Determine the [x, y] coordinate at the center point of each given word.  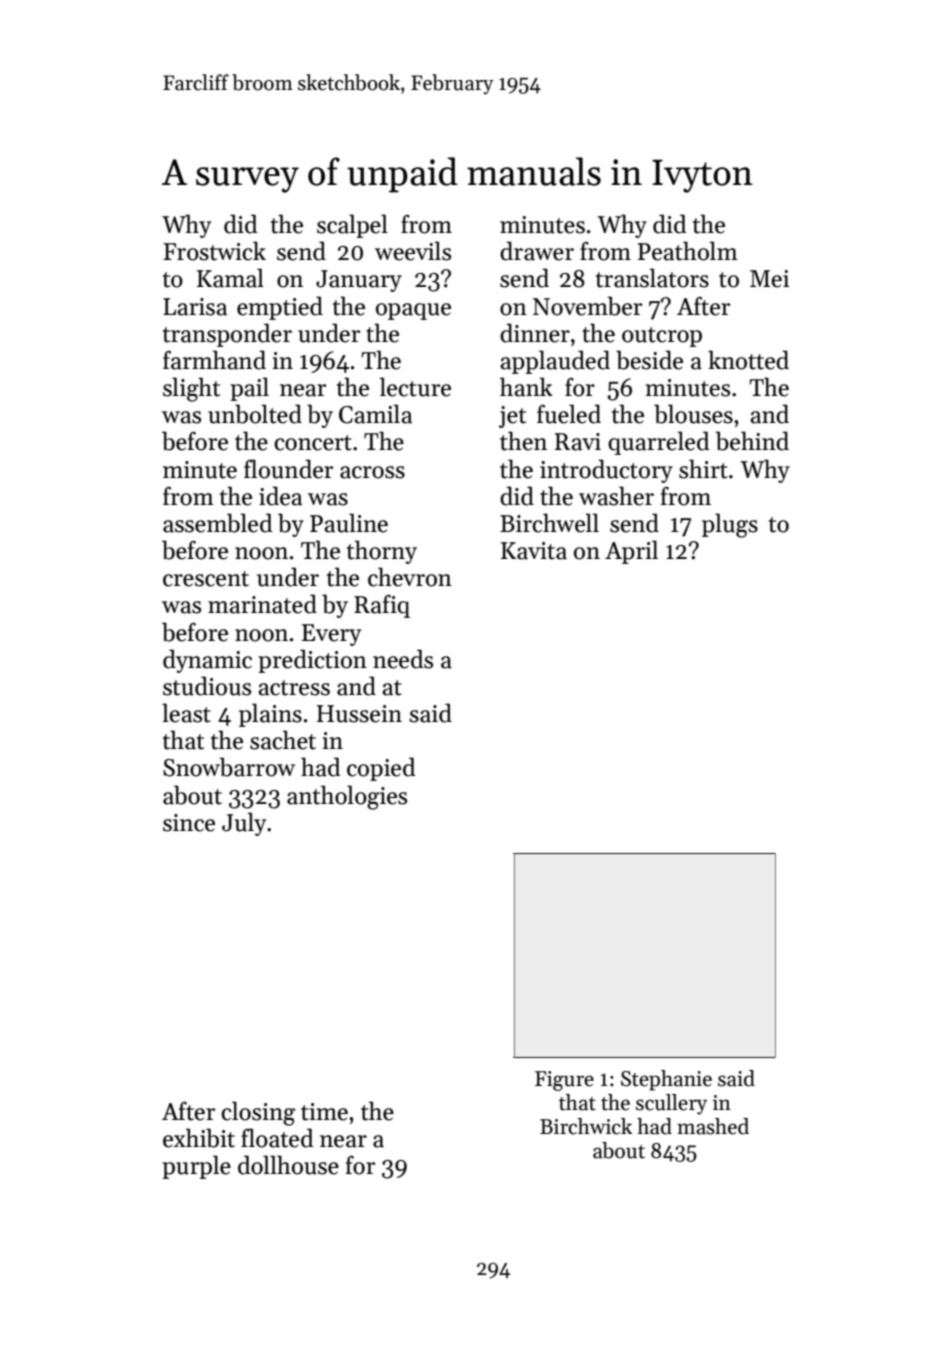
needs [403, 659]
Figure [564, 1081]
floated [277, 1138]
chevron [410, 577]
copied [381, 769]
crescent [206, 579]
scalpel [352, 226]
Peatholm [688, 251]
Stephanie [666, 1080]
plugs [730, 525]
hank [526, 387]
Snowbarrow [229, 767]
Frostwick [214, 251]
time [324, 1112]
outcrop [662, 337]
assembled [218, 523]
